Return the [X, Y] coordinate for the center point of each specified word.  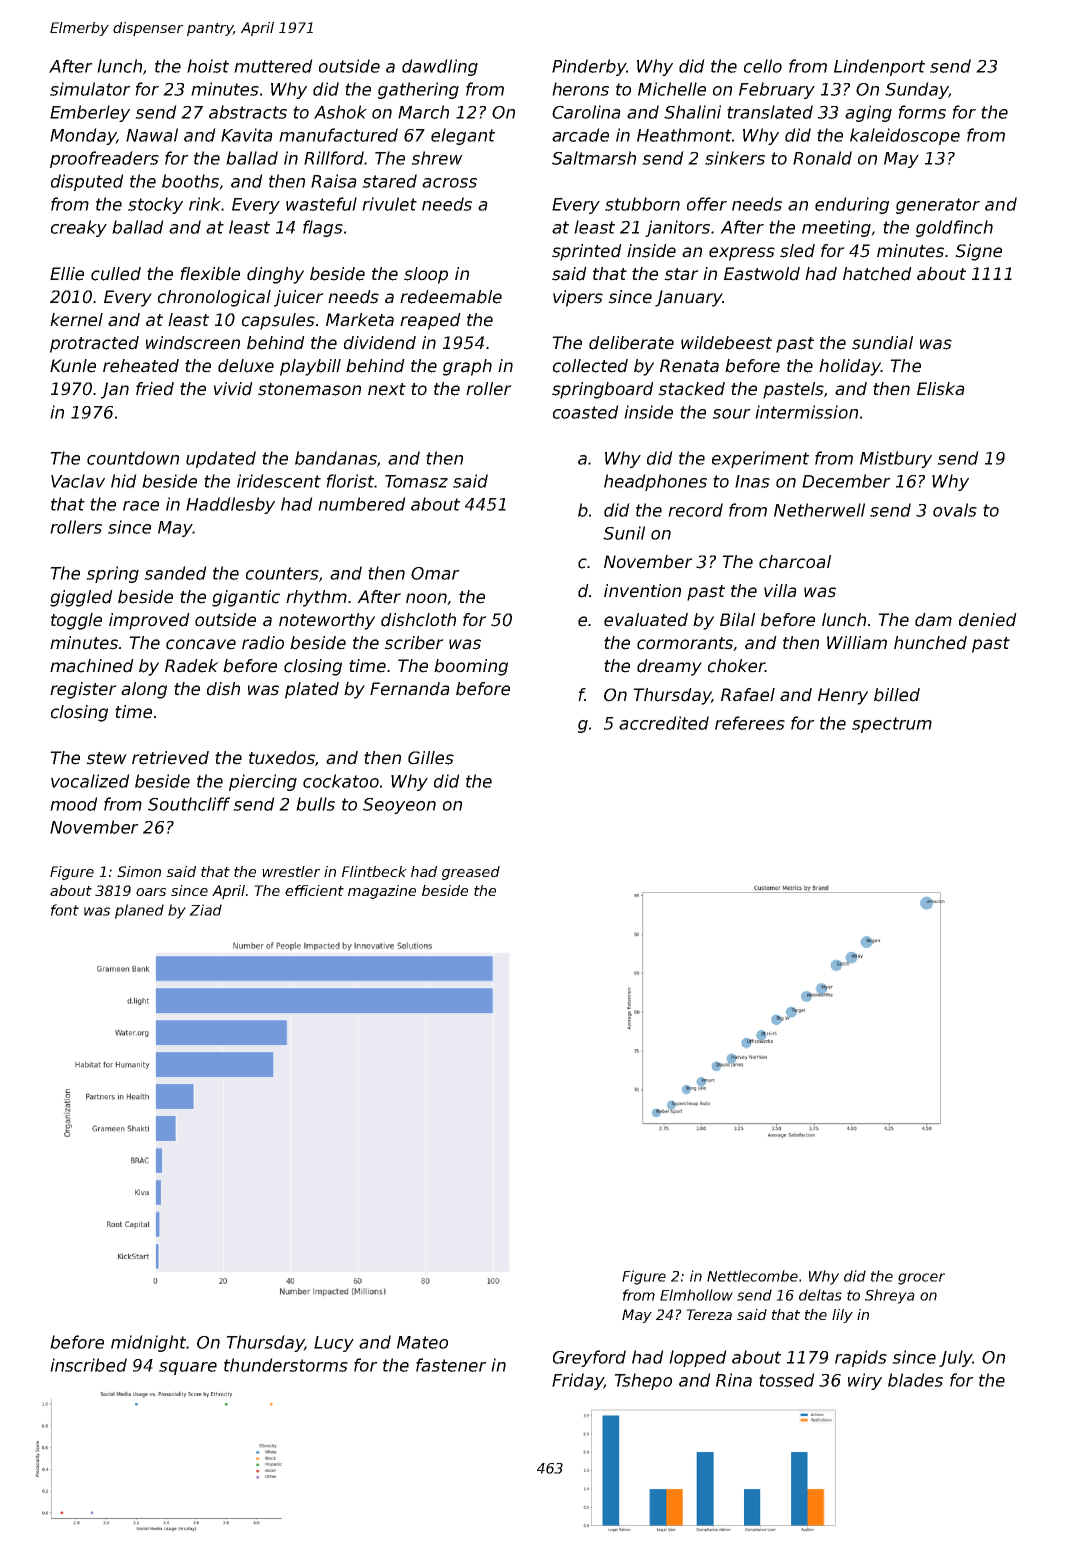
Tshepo [643, 1381]
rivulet [389, 204]
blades [915, 1380]
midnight [149, 1343]
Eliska [941, 389]
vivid [233, 389]
